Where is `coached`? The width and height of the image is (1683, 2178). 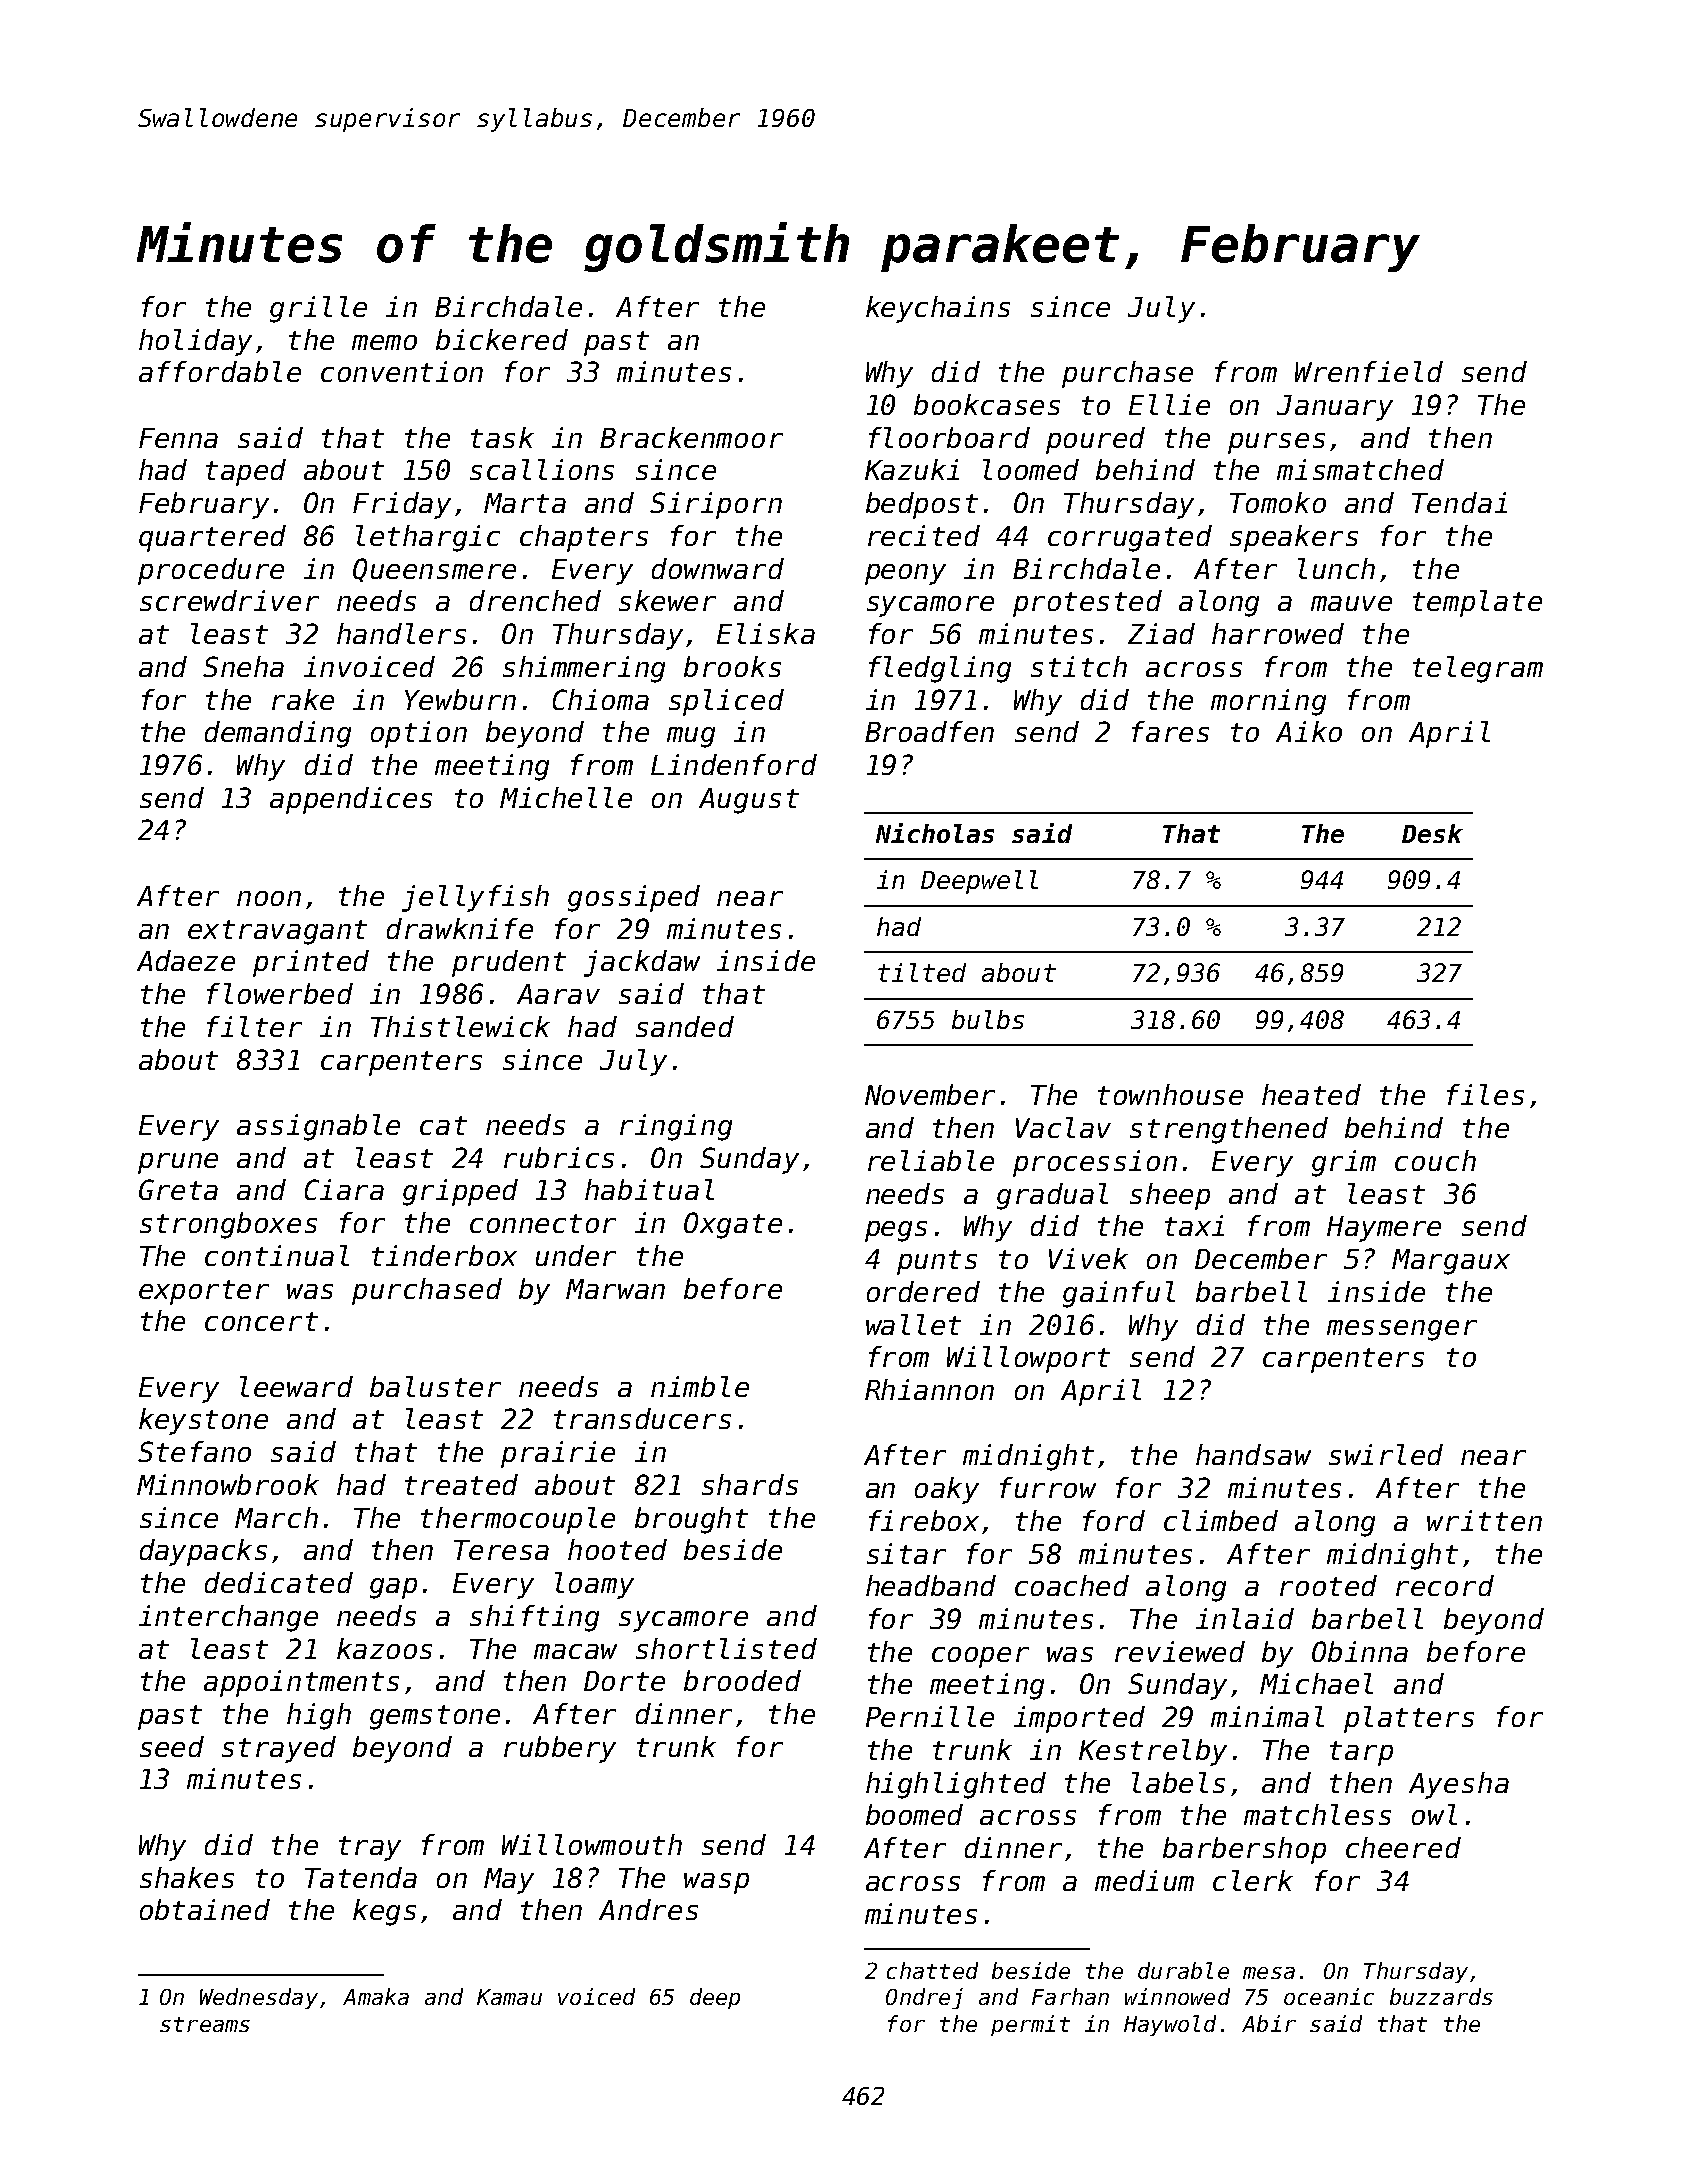
coached is located at coordinates (1072, 1585).
